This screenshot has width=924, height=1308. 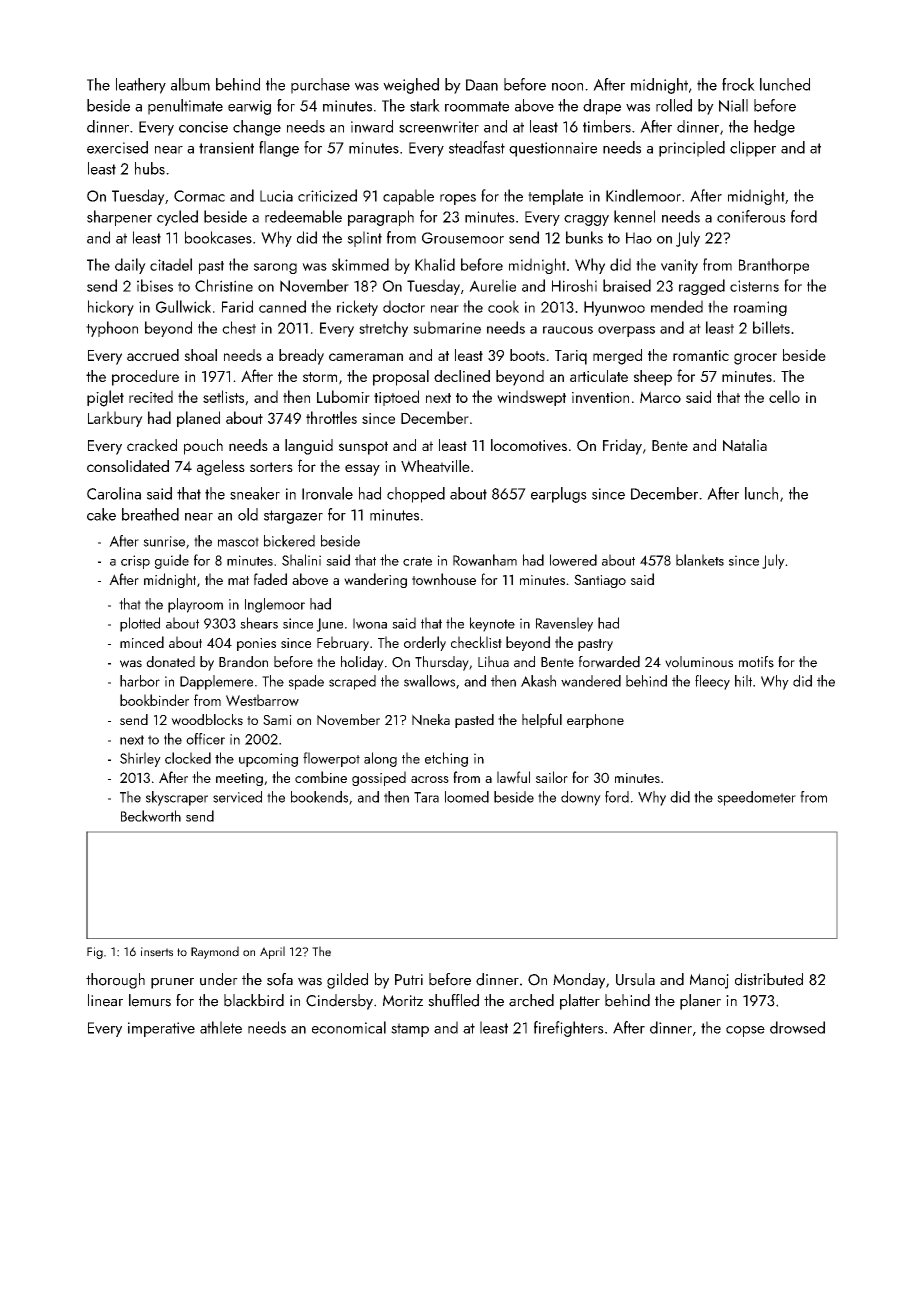 I want to click on serviced, so click(x=237, y=797).
